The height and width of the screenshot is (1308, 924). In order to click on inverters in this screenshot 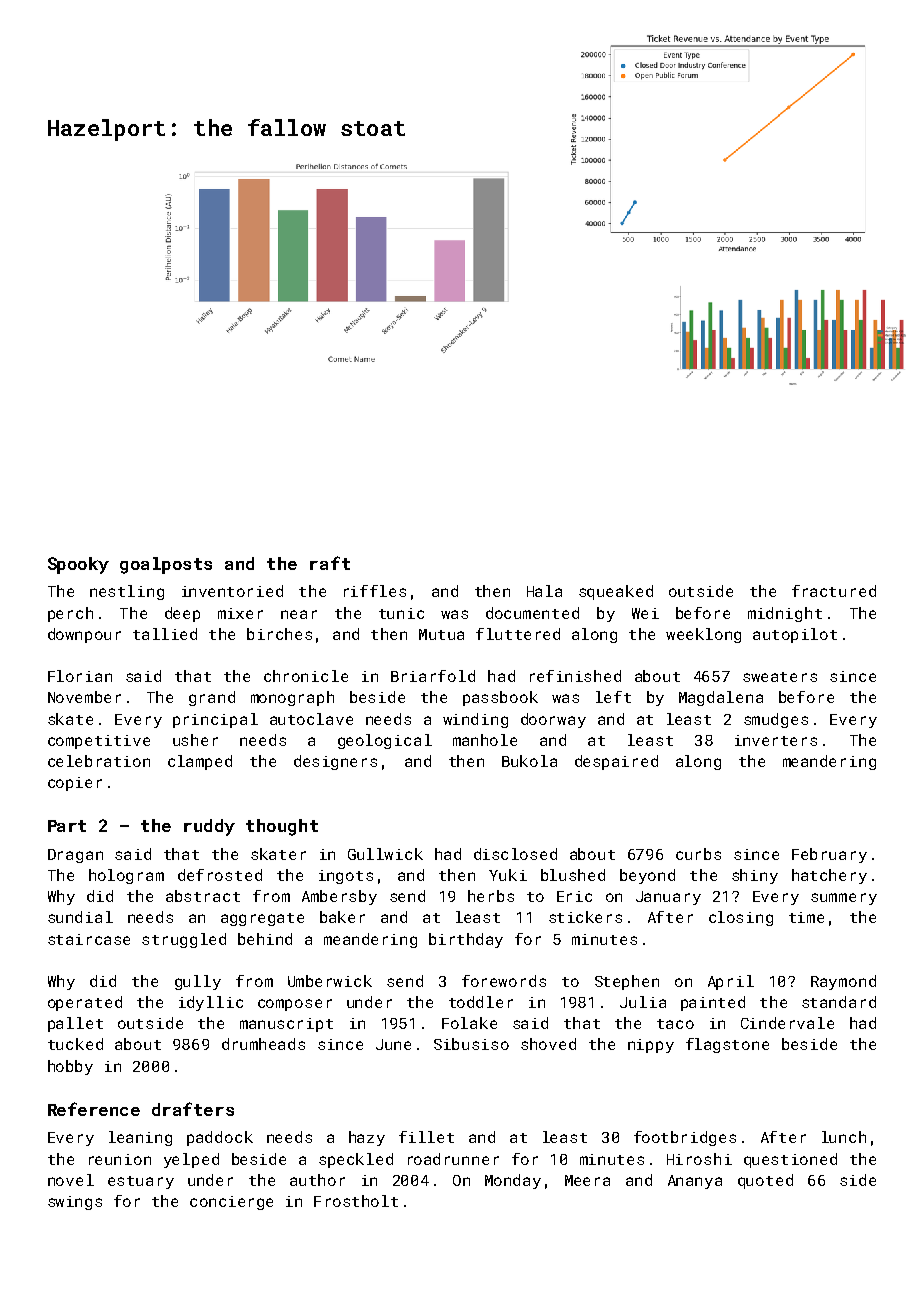, I will do `click(776, 740)`.
